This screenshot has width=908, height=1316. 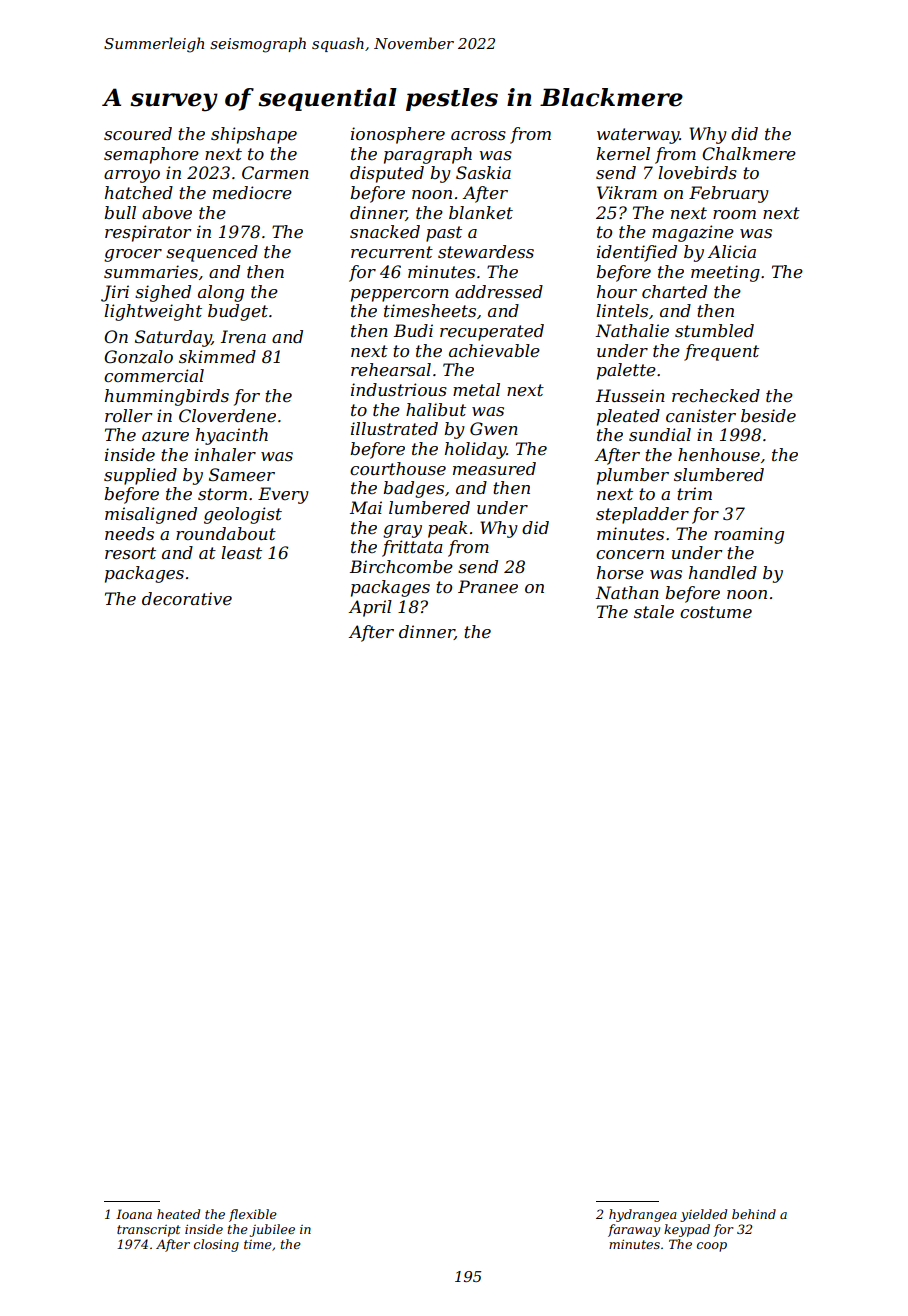 I want to click on April, so click(x=370, y=608).
